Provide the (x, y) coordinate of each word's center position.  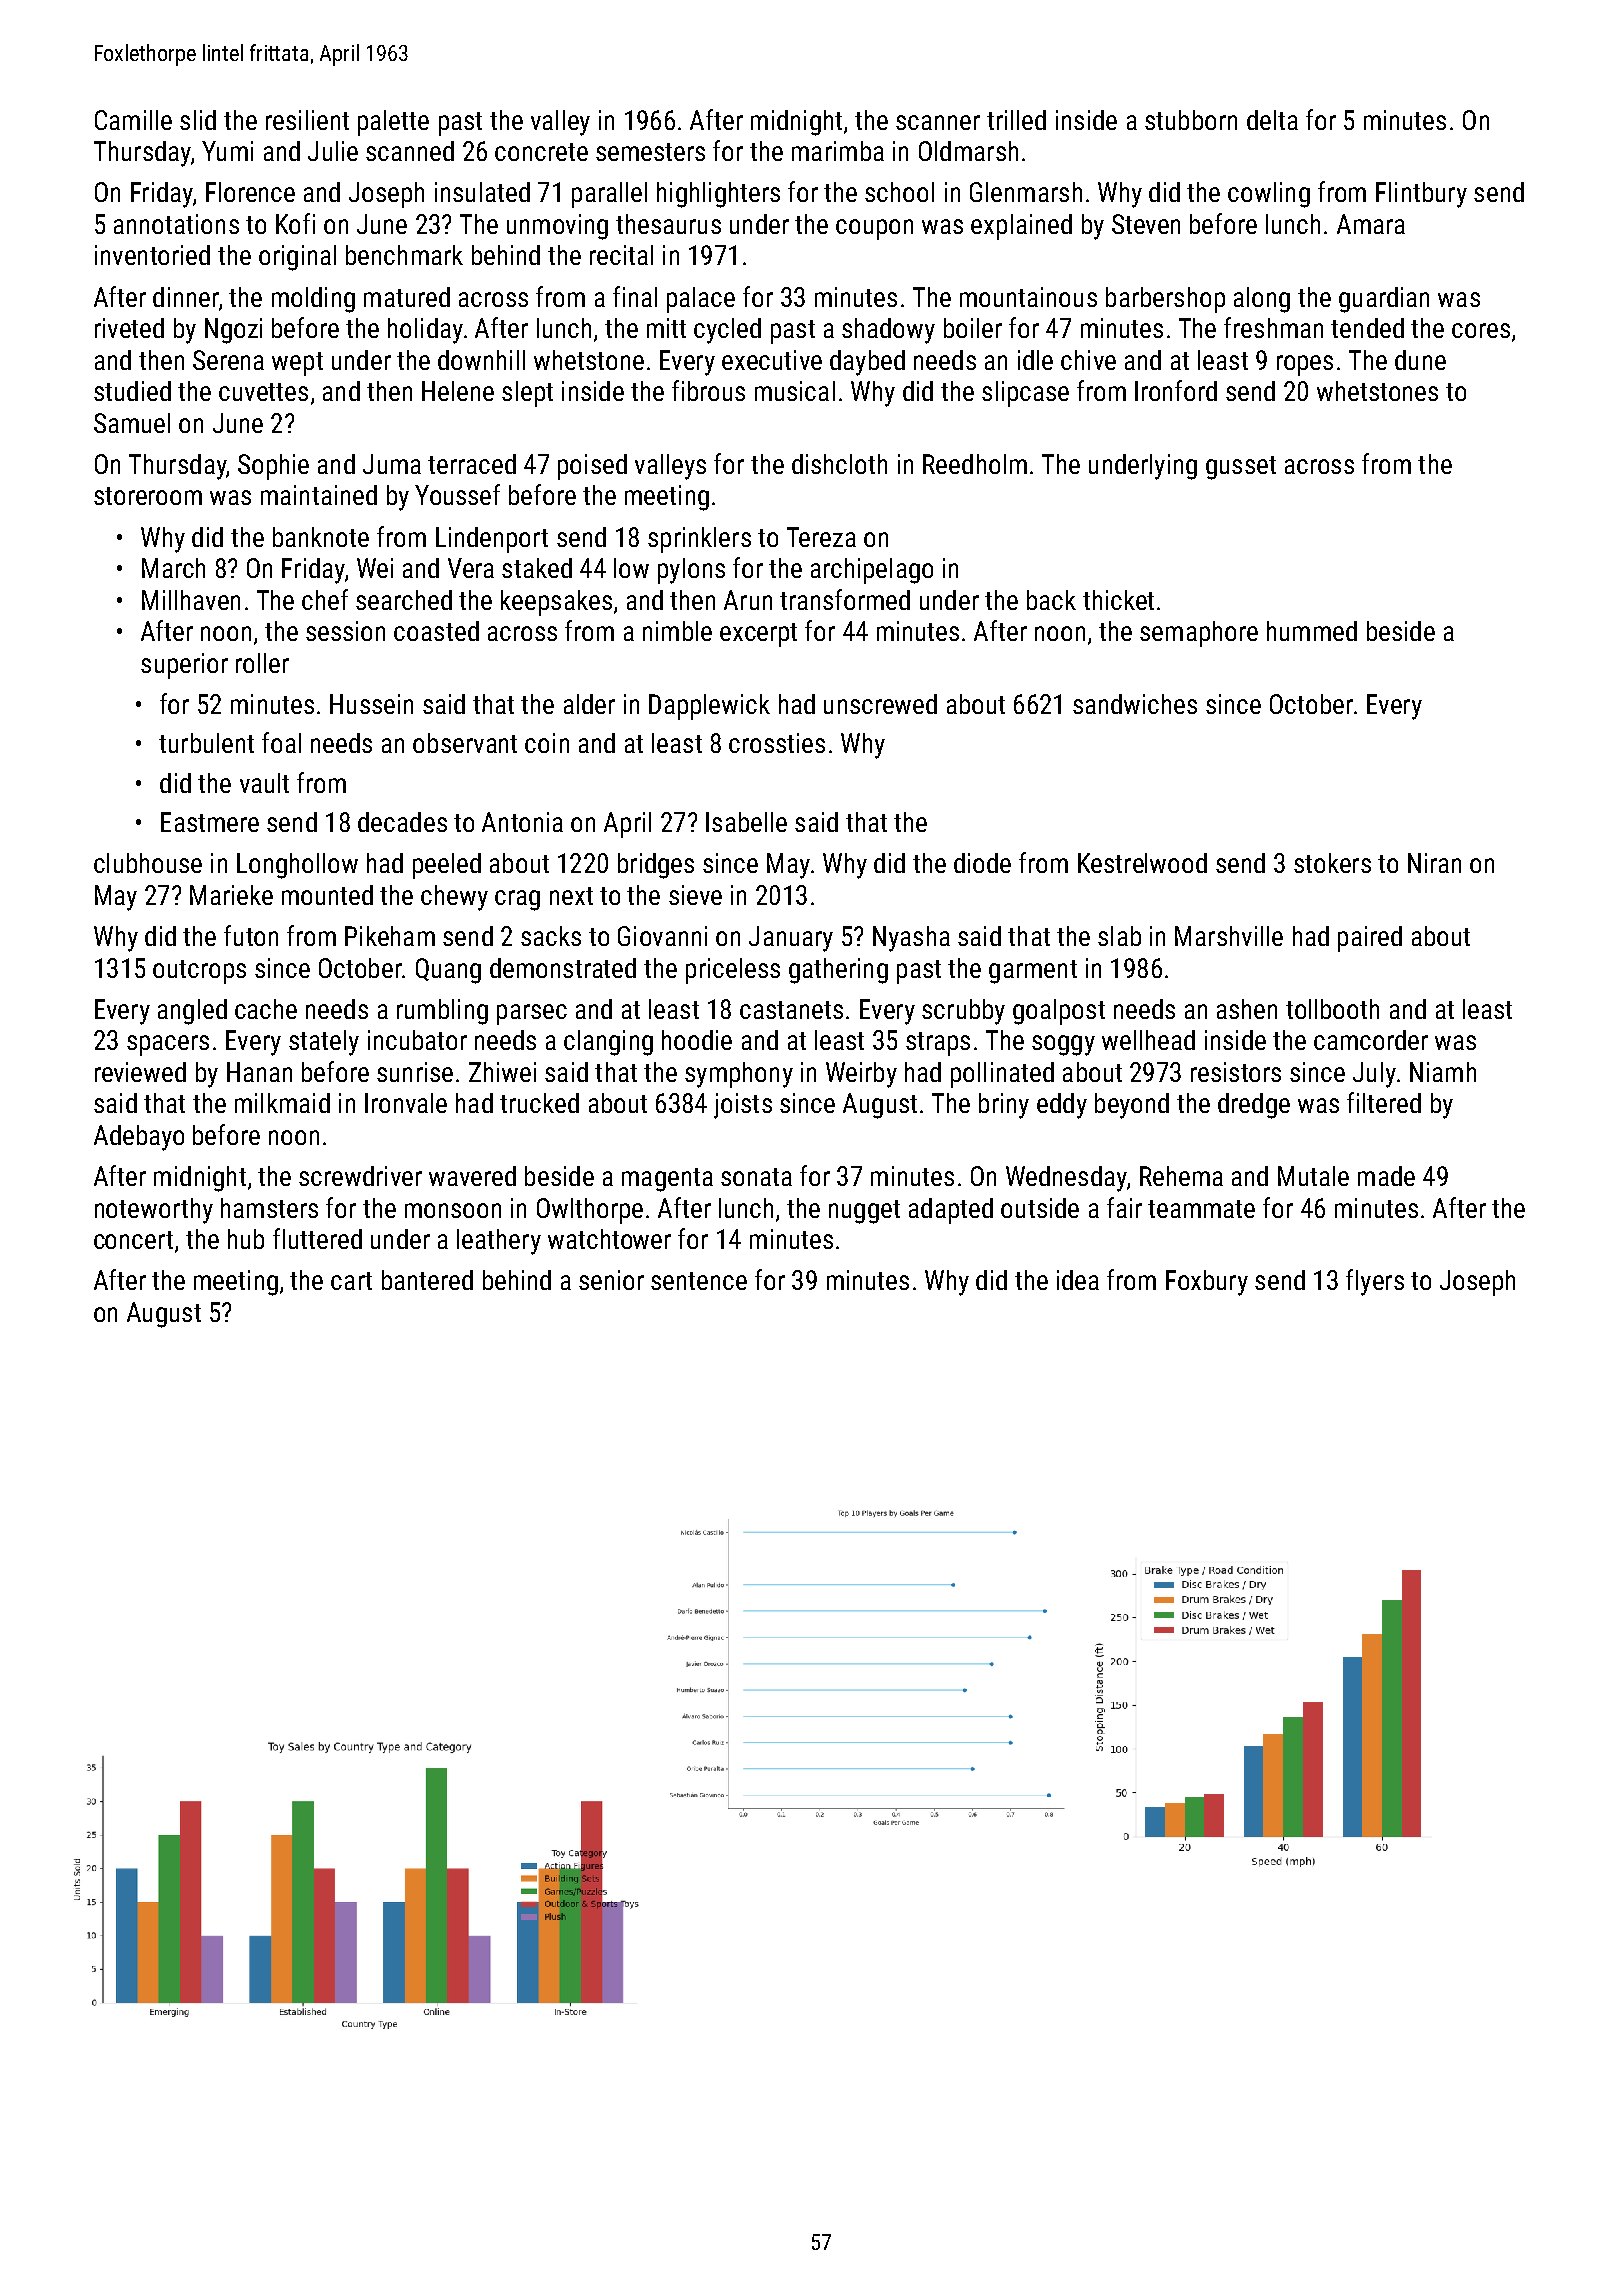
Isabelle (746, 822)
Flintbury (1421, 195)
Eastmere (210, 822)
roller (262, 663)
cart (351, 1281)
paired (1370, 939)
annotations (176, 224)
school (899, 192)
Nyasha (911, 939)
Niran (1434, 863)
